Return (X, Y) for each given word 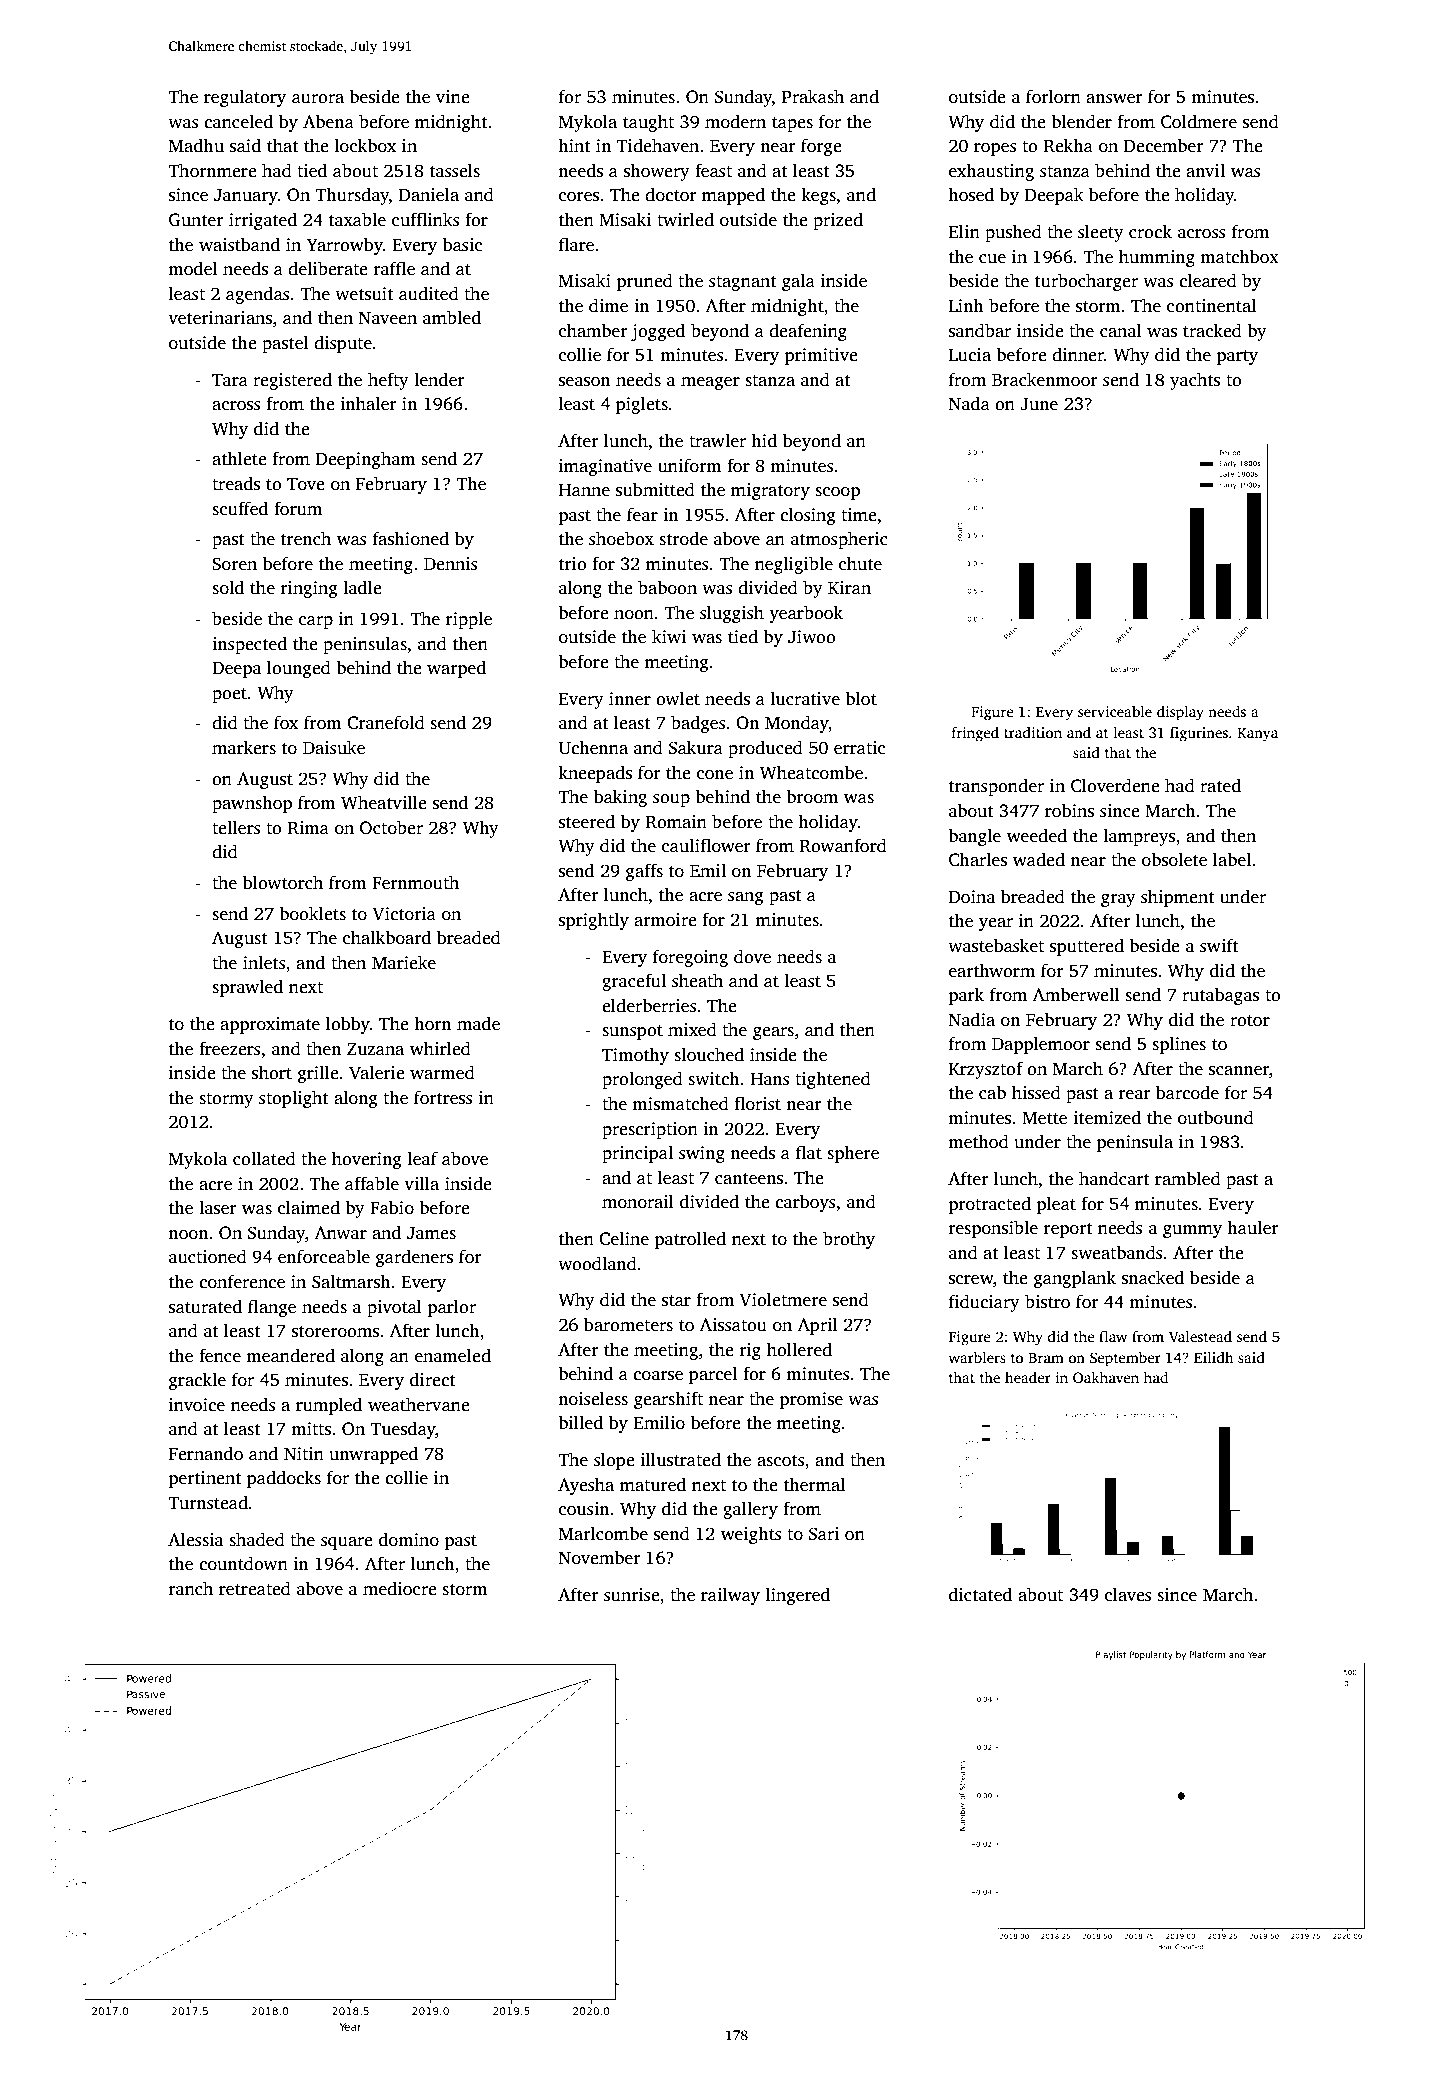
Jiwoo (812, 637)
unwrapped (373, 1455)
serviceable (1115, 711)
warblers (977, 1357)
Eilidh (1214, 1357)
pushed (1013, 233)
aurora (318, 99)
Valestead (1200, 1336)
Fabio (392, 1207)
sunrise (632, 1595)
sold (228, 587)
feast (713, 170)
